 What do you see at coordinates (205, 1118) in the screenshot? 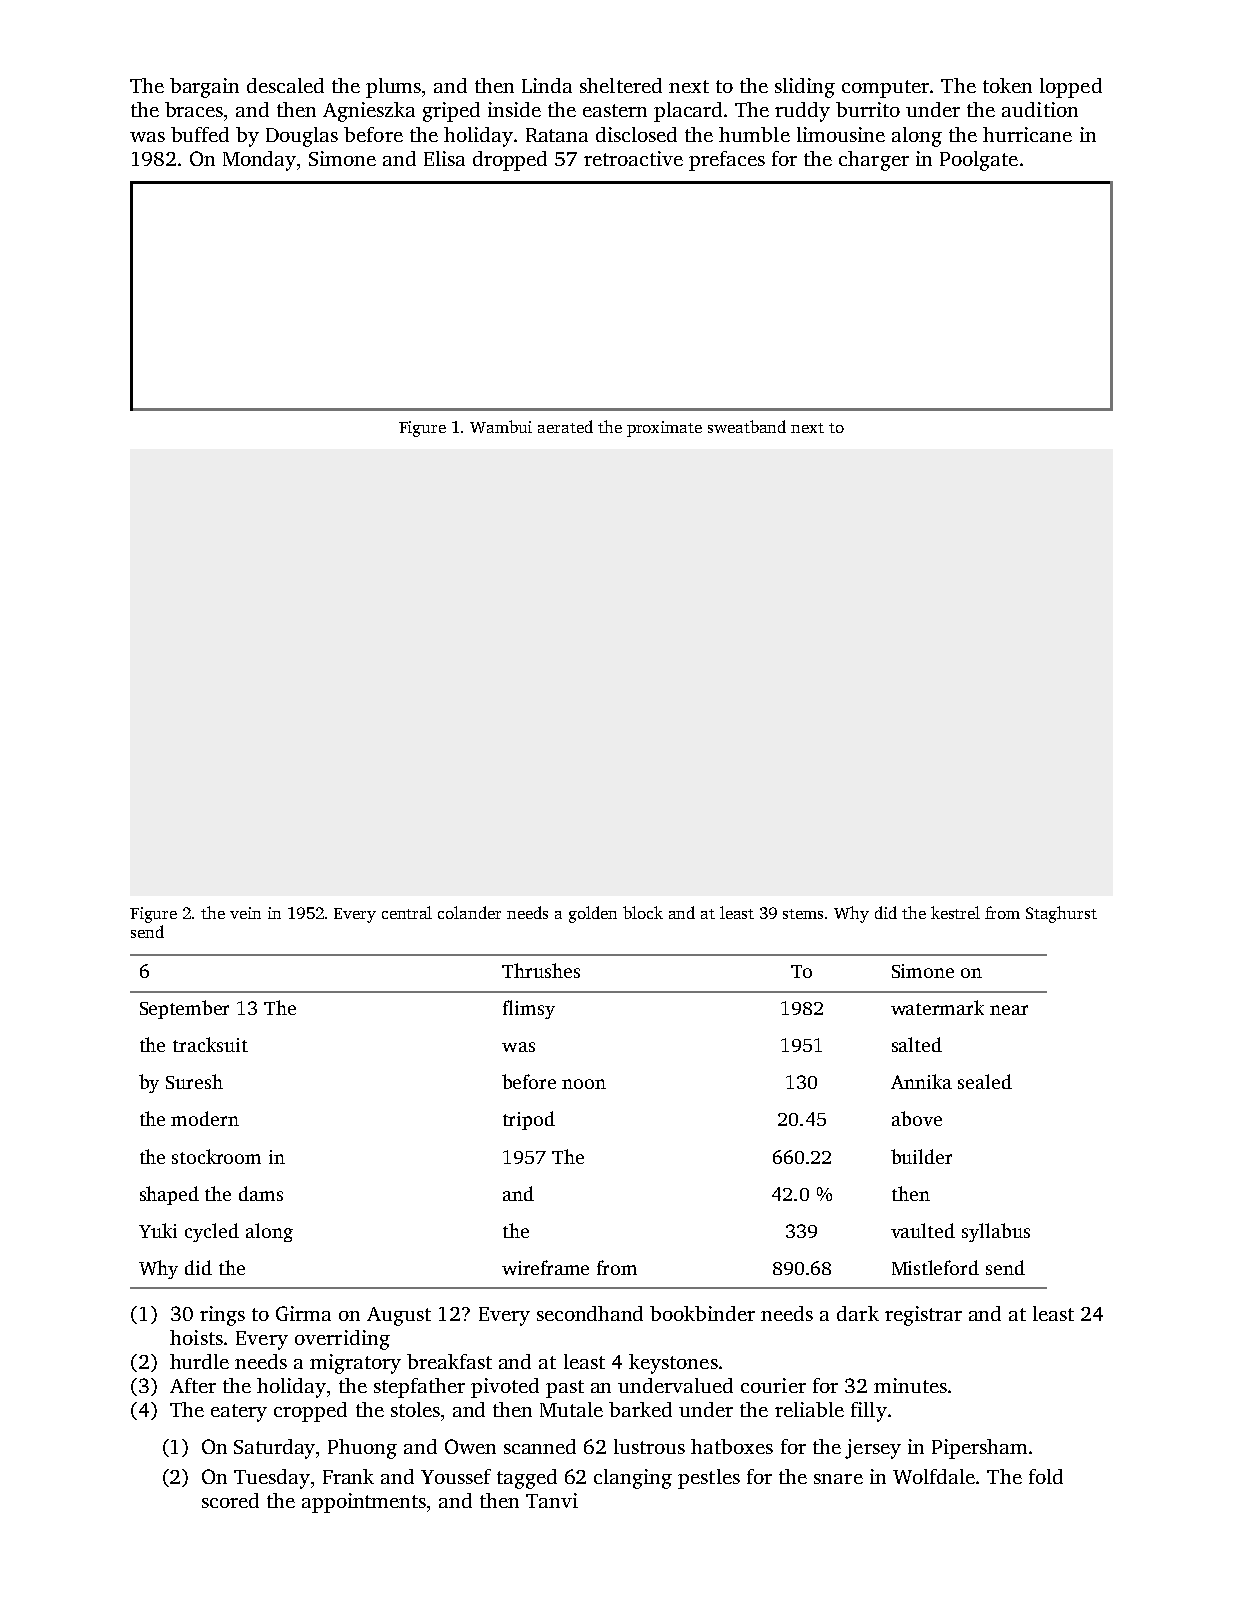
I see `modern` at bounding box center [205, 1118].
